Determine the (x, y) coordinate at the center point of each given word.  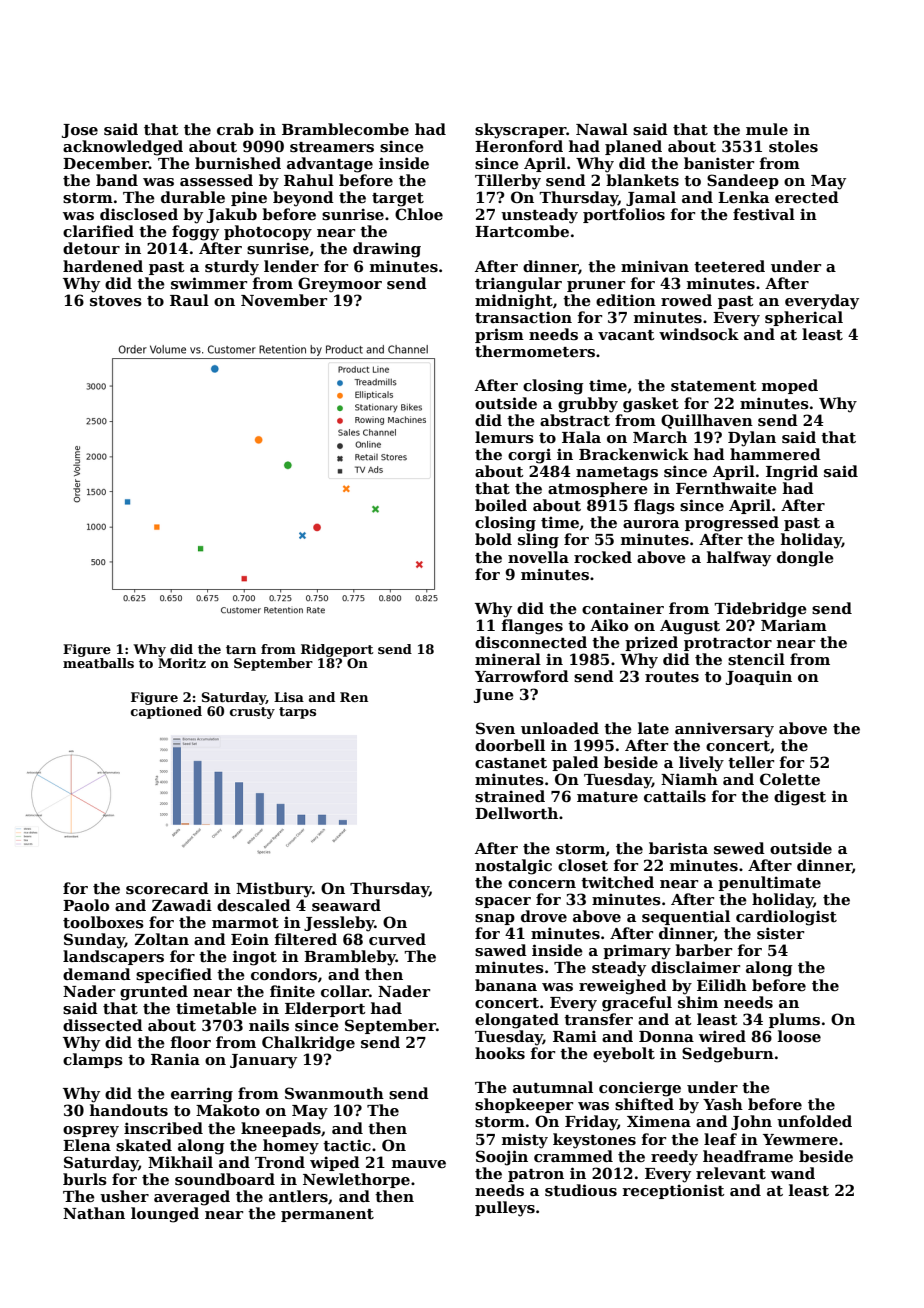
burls (85, 1179)
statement (714, 386)
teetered (729, 266)
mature (607, 797)
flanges (532, 627)
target (398, 200)
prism (499, 335)
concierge (640, 1089)
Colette (790, 779)
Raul (189, 300)
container (623, 608)
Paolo (86, 905)
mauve (419, 1164)
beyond (303, 199)
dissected (103, 1025)
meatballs (98, 663)
